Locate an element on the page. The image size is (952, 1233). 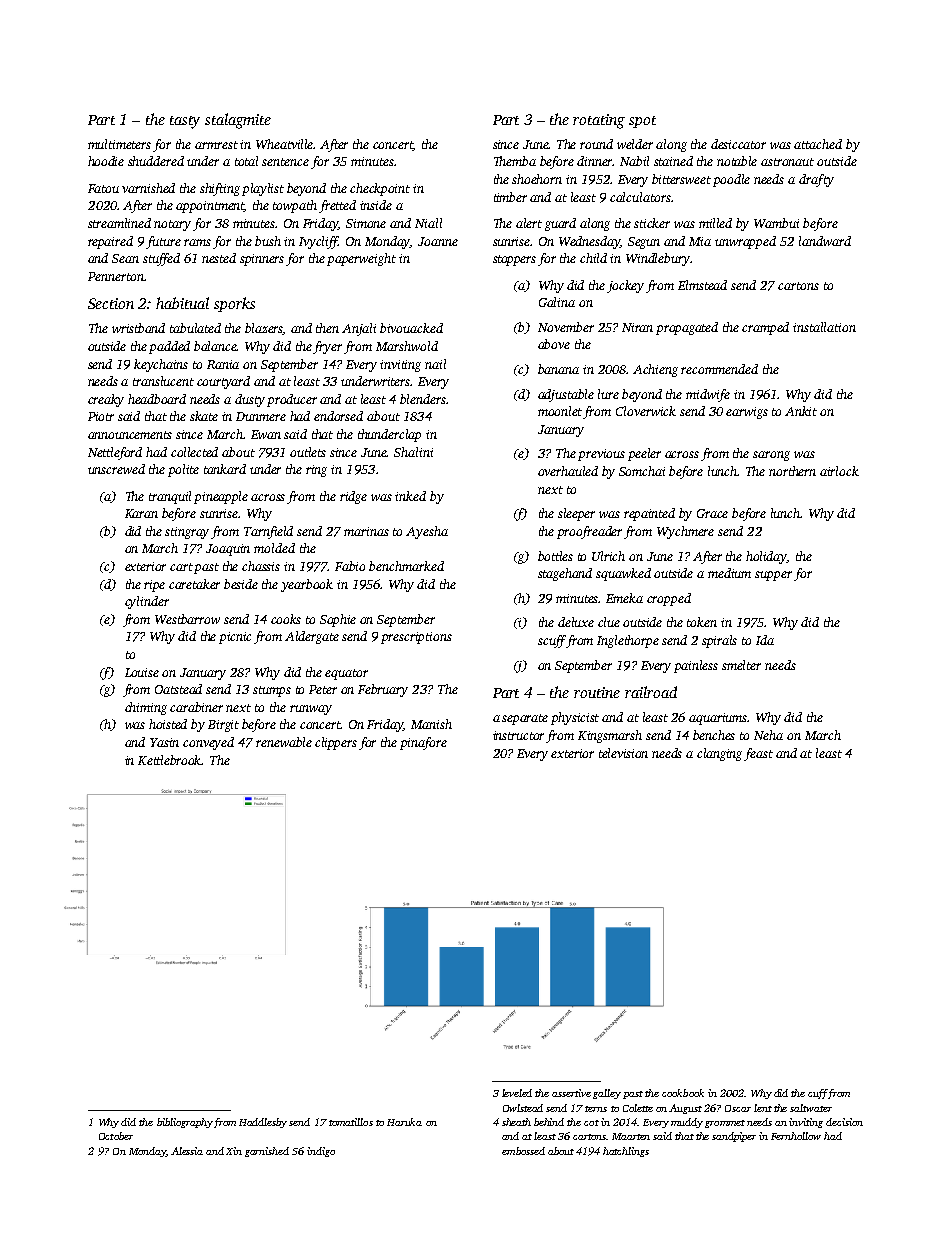
Alessia is located at coordinates (187, 1151).
